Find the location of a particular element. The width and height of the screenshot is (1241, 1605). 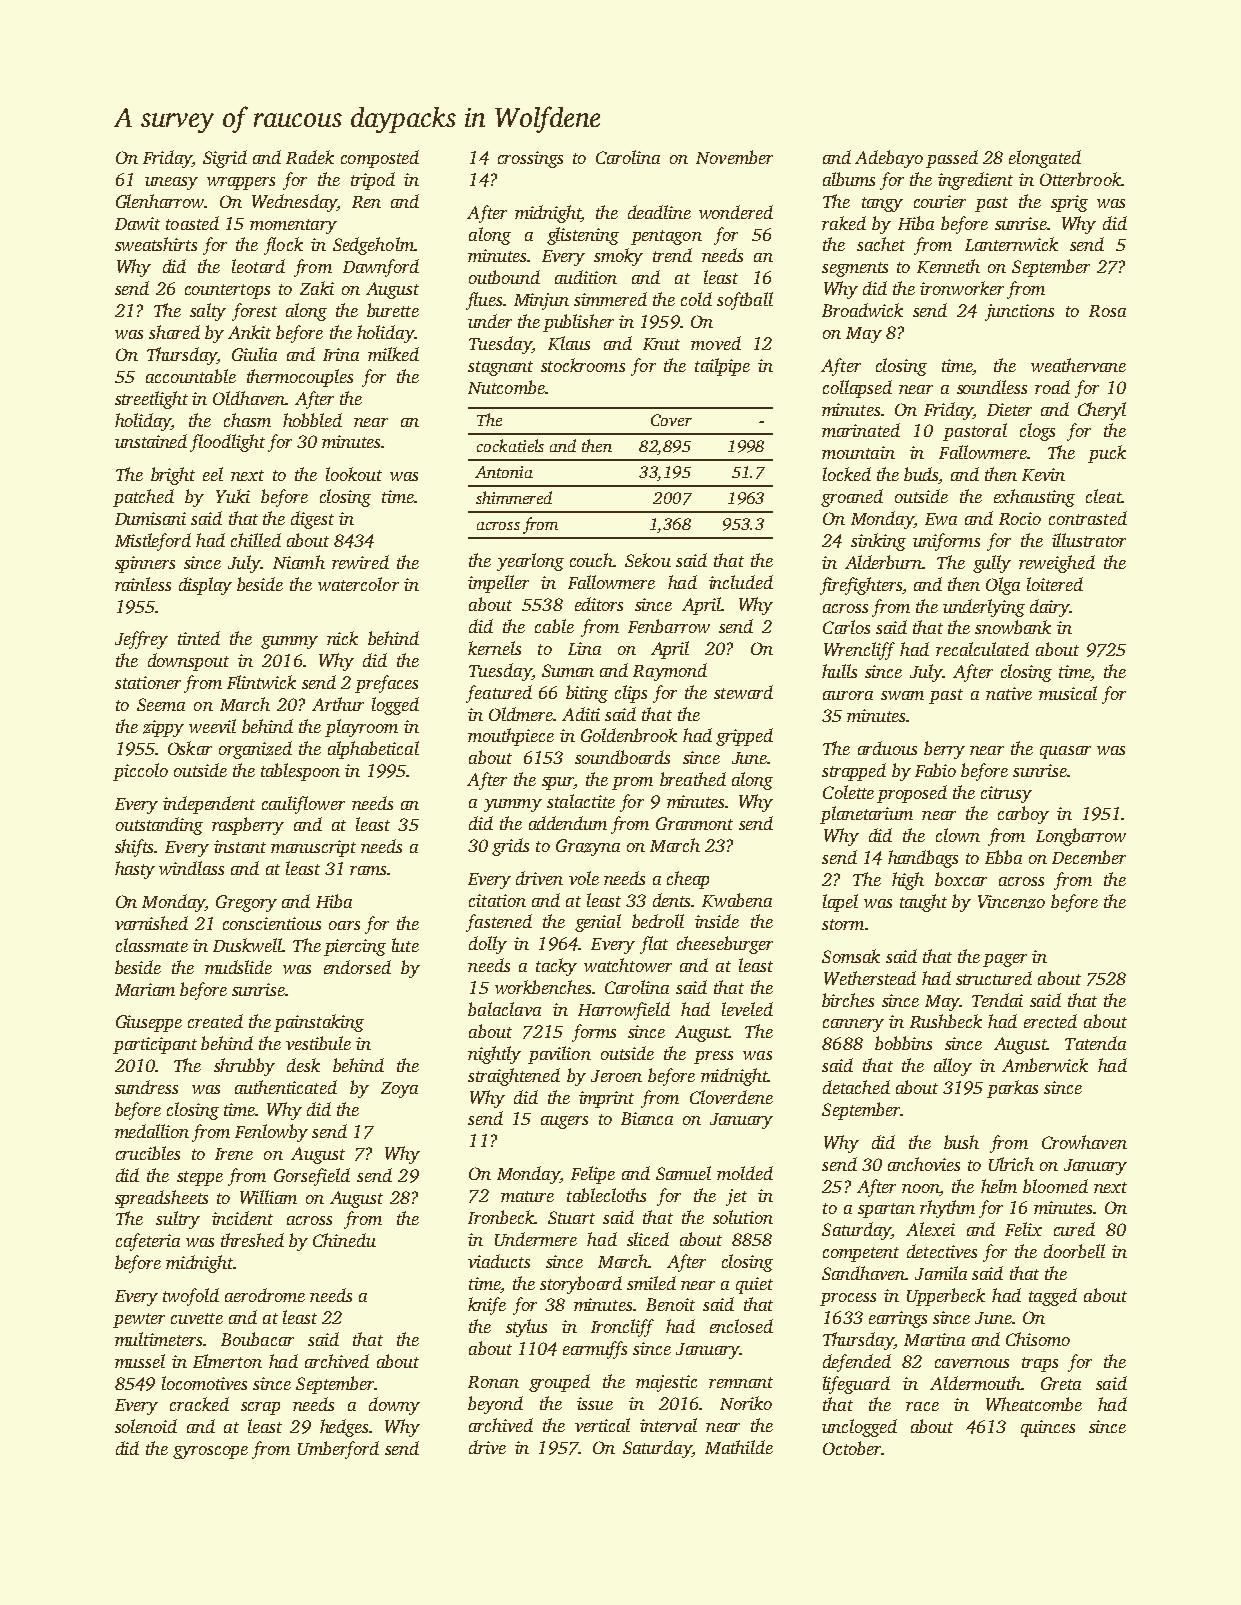

locomotives is located at coordinates (204, 1383).
